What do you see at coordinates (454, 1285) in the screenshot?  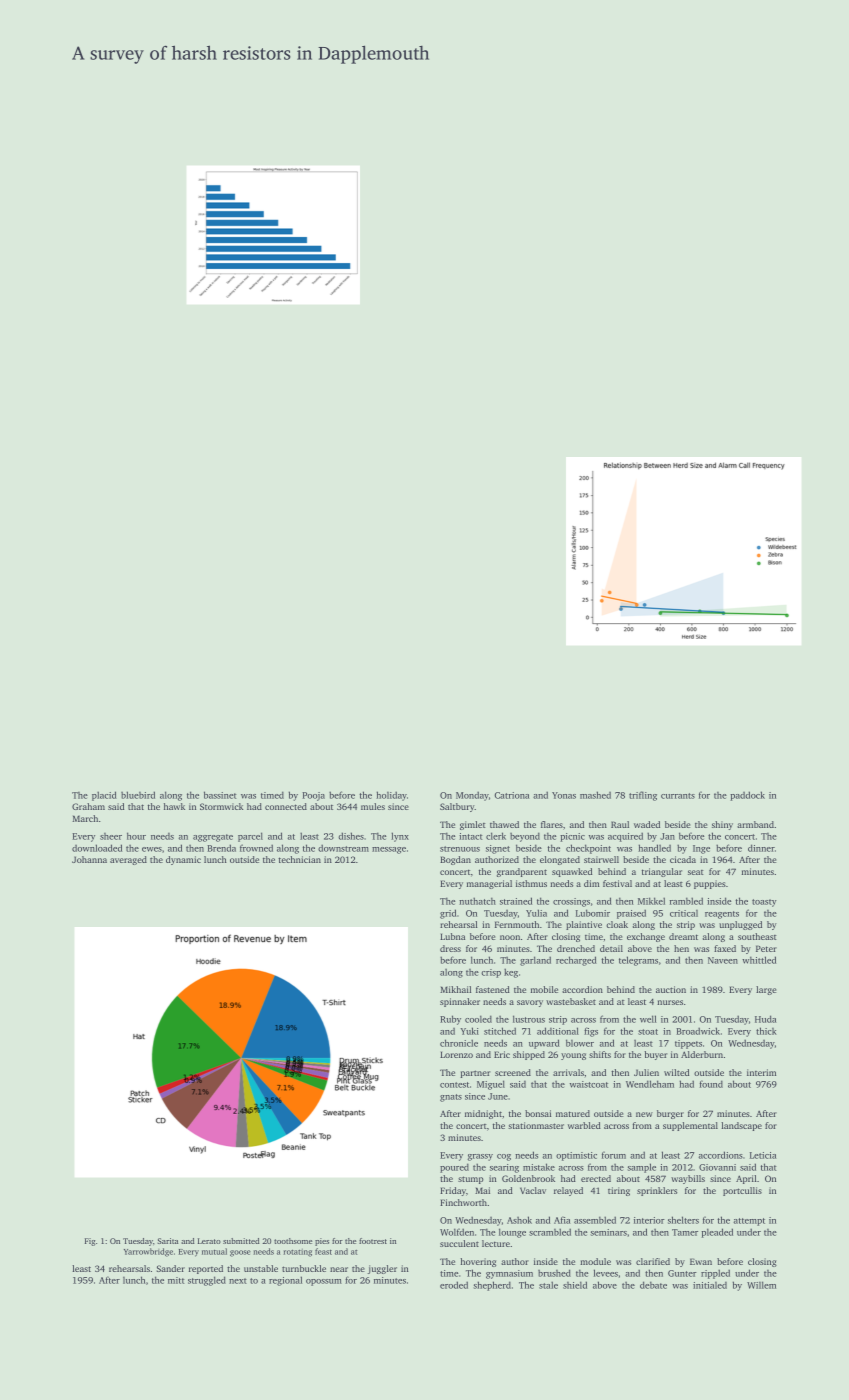 I see `eroded` at bounding box center [454, 1285].
